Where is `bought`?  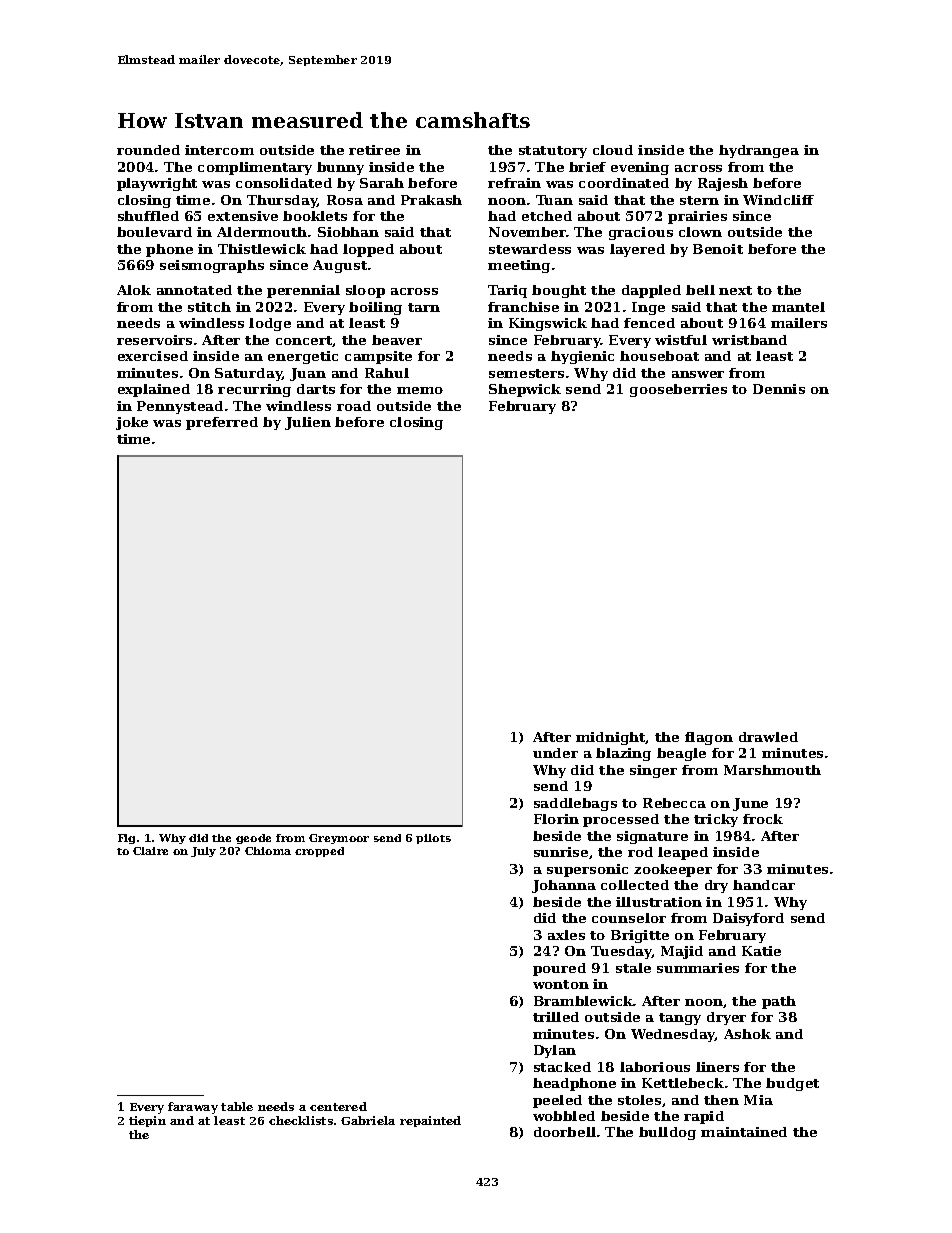 bought is located at coordinates (559, 291).
